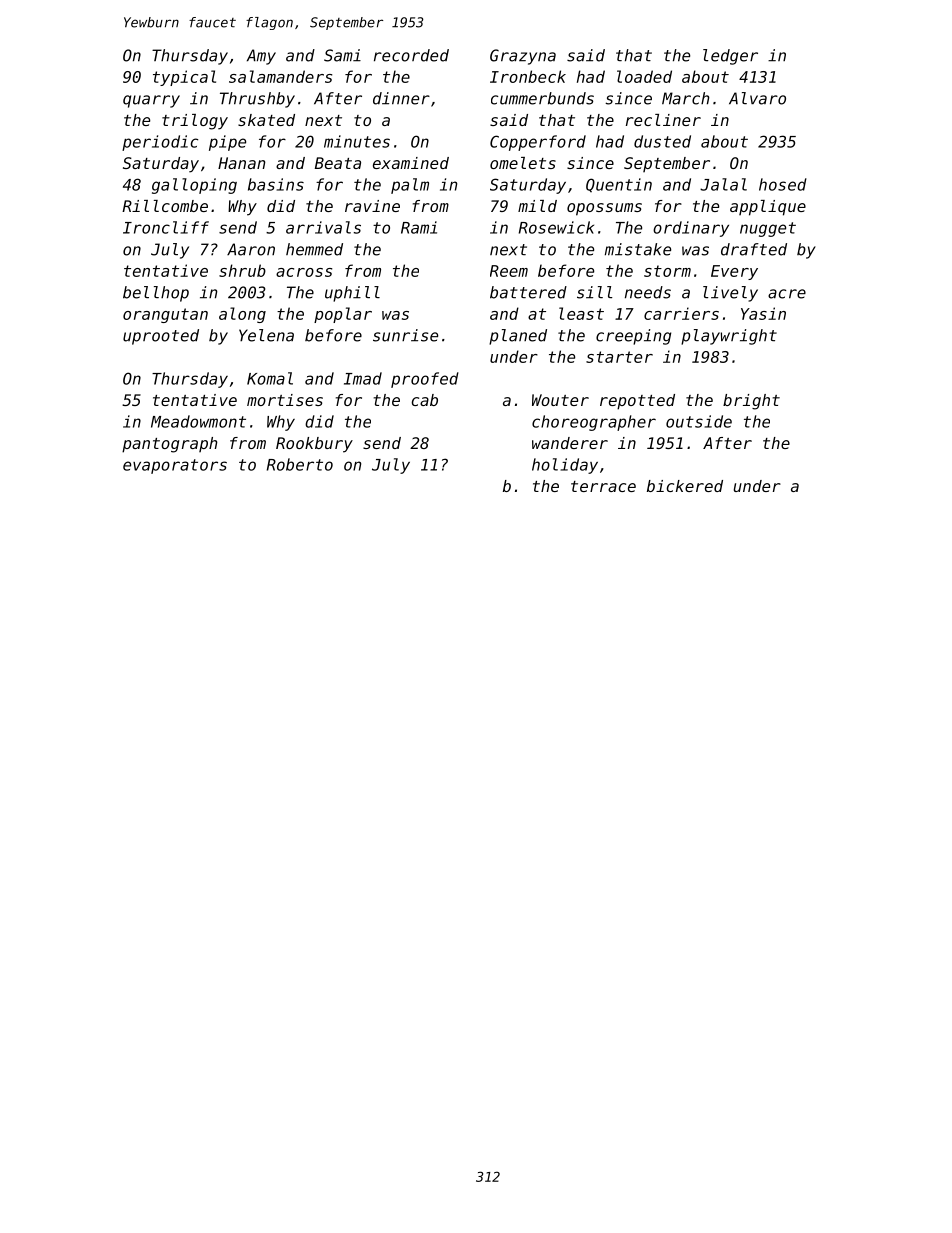 Image resolution: width=952 pixels, height=1233 pixels. Describe the element at coordinates (251, 249) in the screenshot. I see `Aaron` at that location.
